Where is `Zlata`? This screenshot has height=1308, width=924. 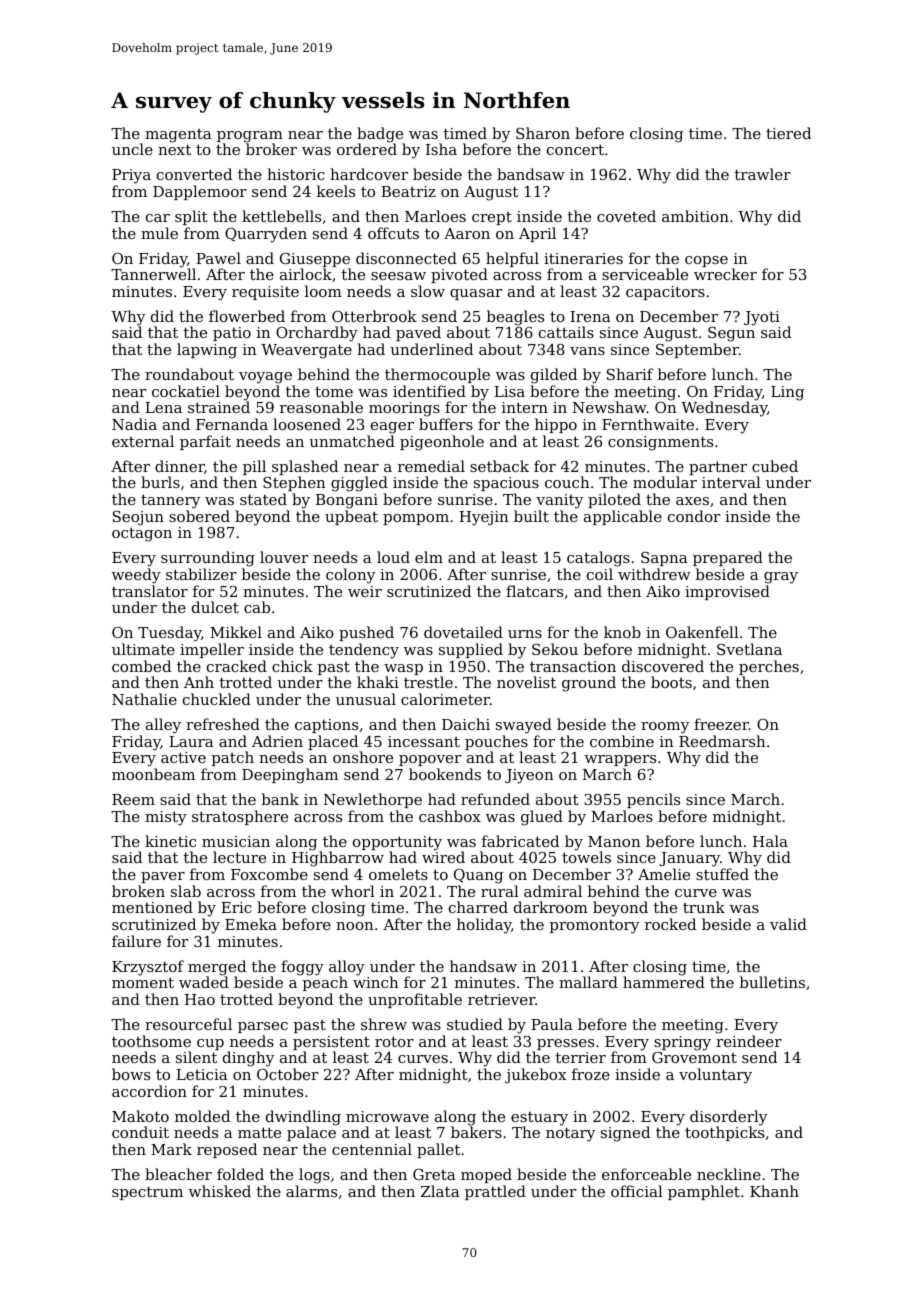 Zlata is located at coordinates (440, 1191).
